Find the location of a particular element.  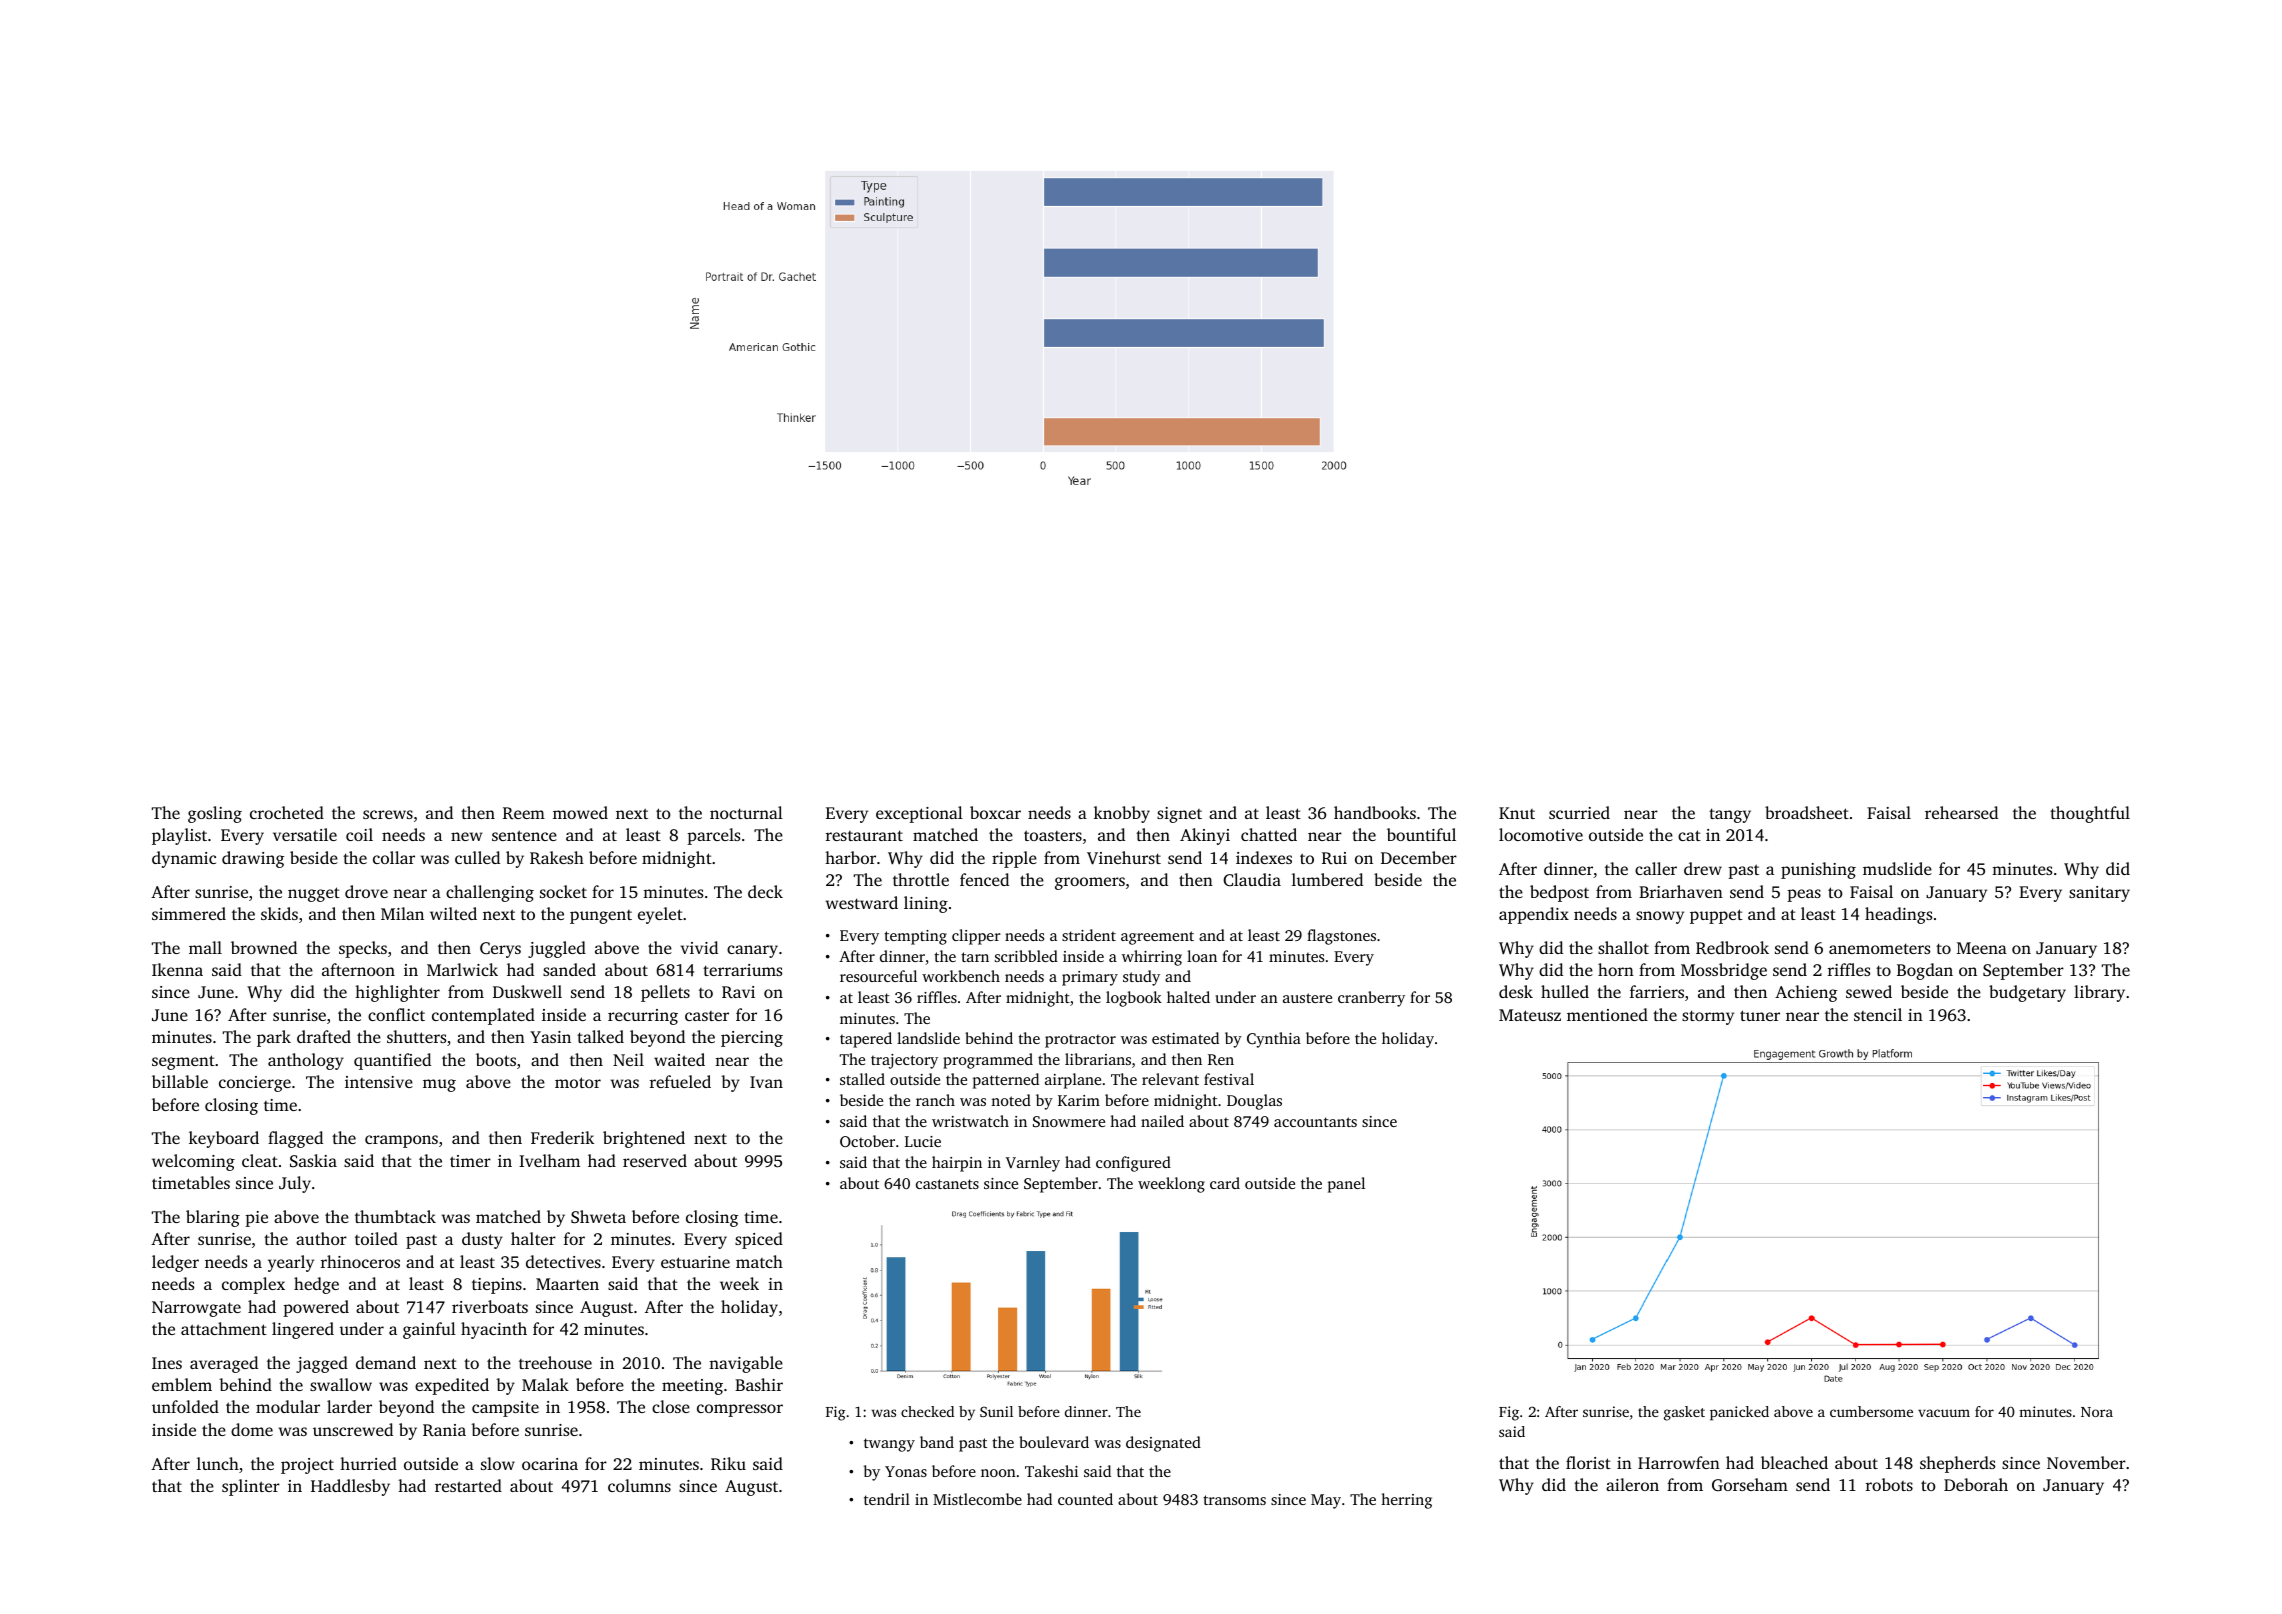

lunch is located at coordinates (218, 1463).
